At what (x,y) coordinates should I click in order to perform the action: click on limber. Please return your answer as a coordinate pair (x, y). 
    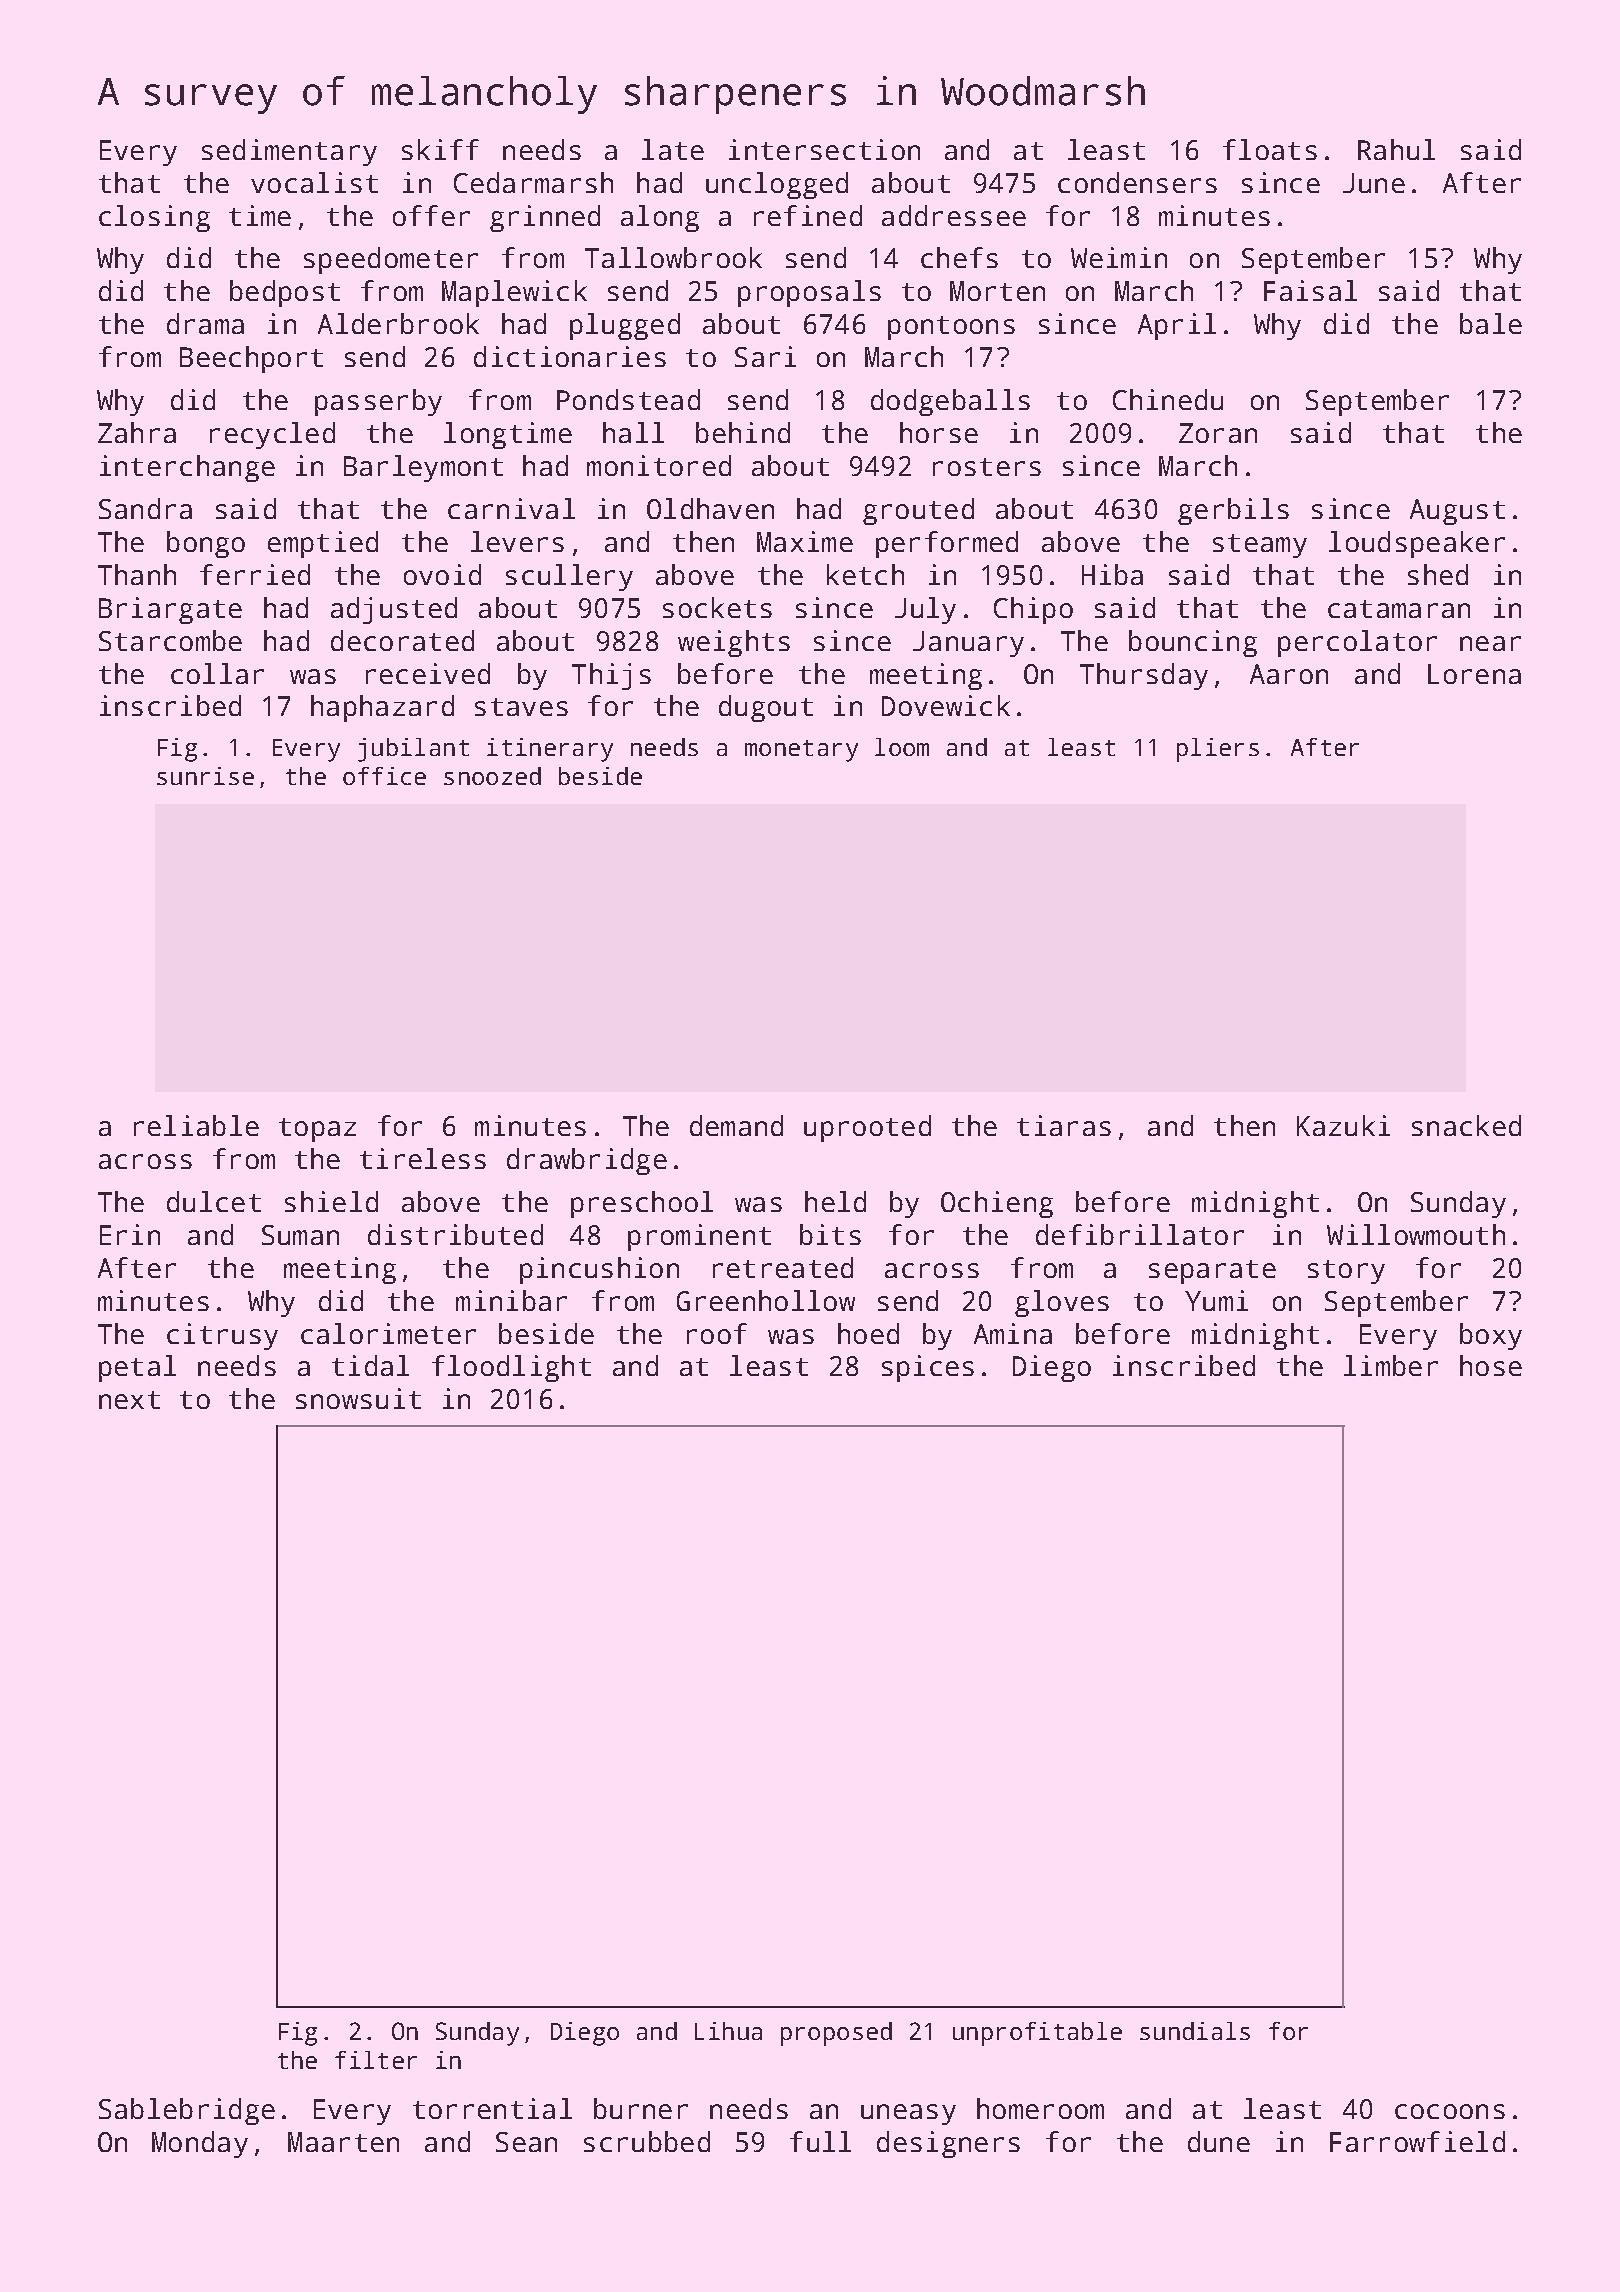
    Looking at the image, I should click on (1391, 1365).
